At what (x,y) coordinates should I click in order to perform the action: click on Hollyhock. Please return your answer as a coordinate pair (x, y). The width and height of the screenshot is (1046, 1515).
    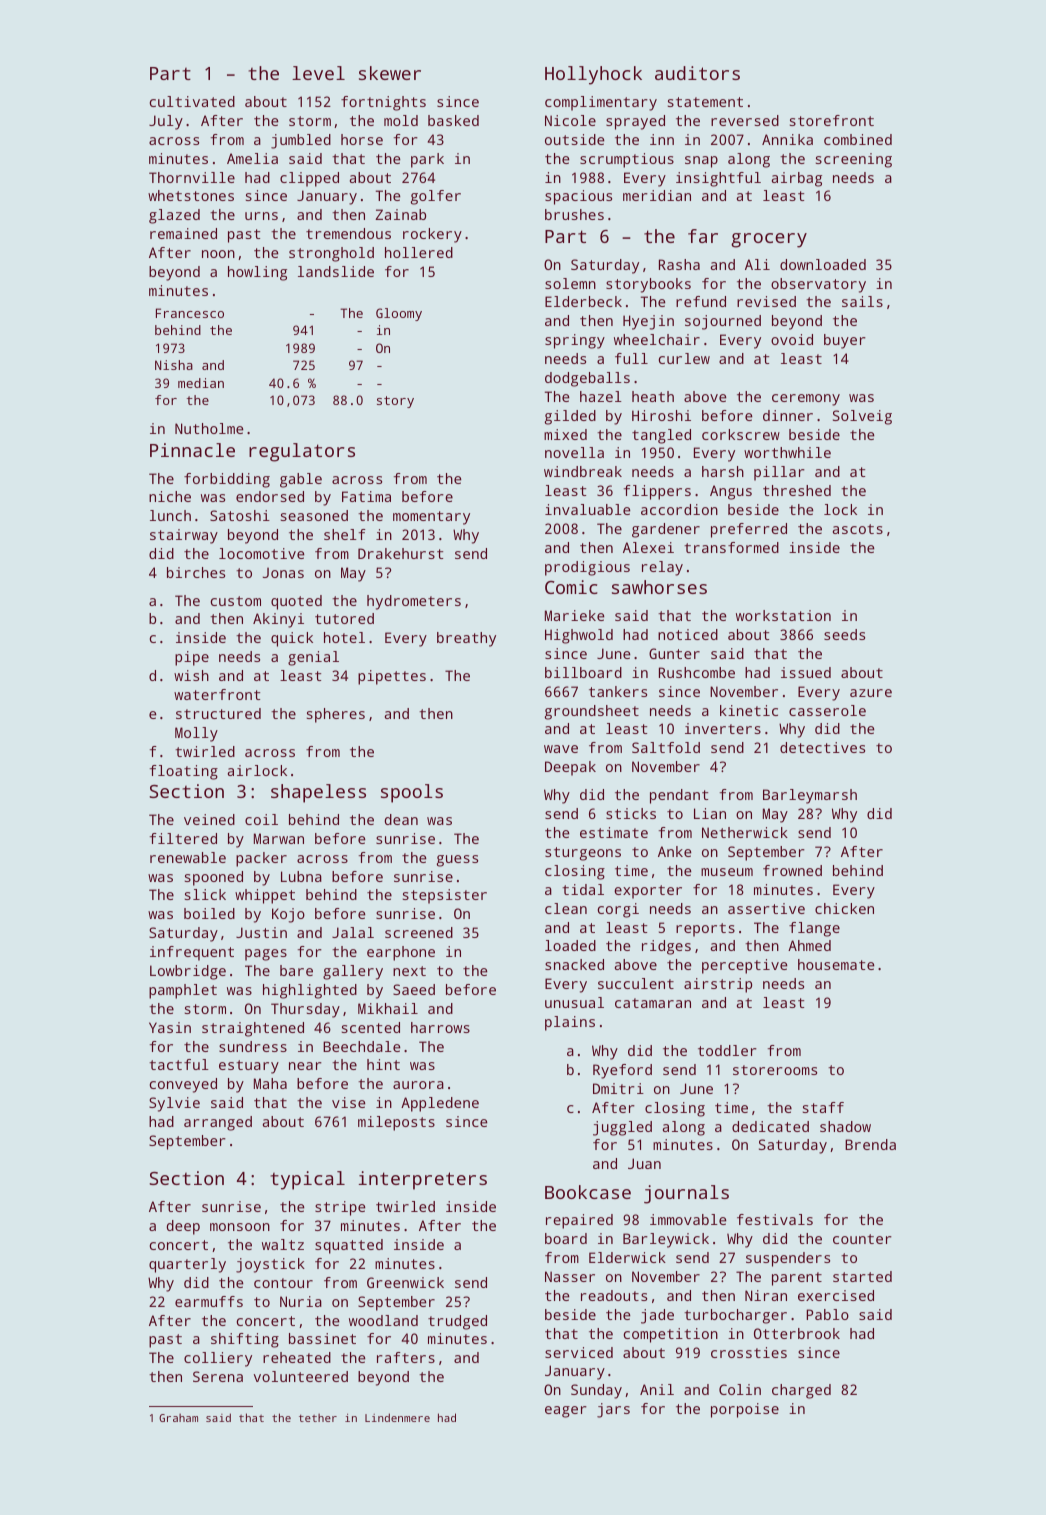
    Looking at the image, I should click on (593, 75).
